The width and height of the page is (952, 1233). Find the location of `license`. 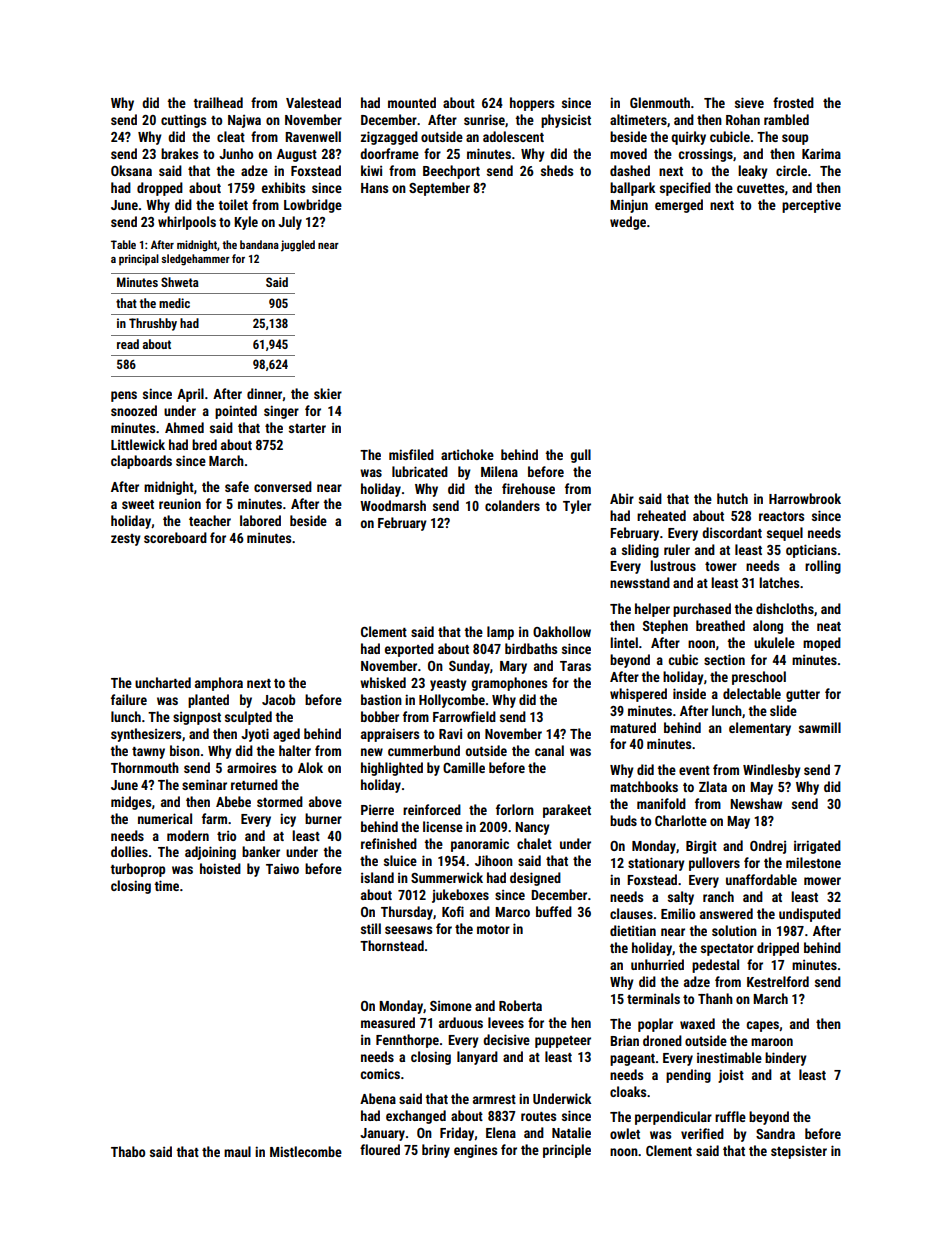

license is located at coordinates (443, 826).
